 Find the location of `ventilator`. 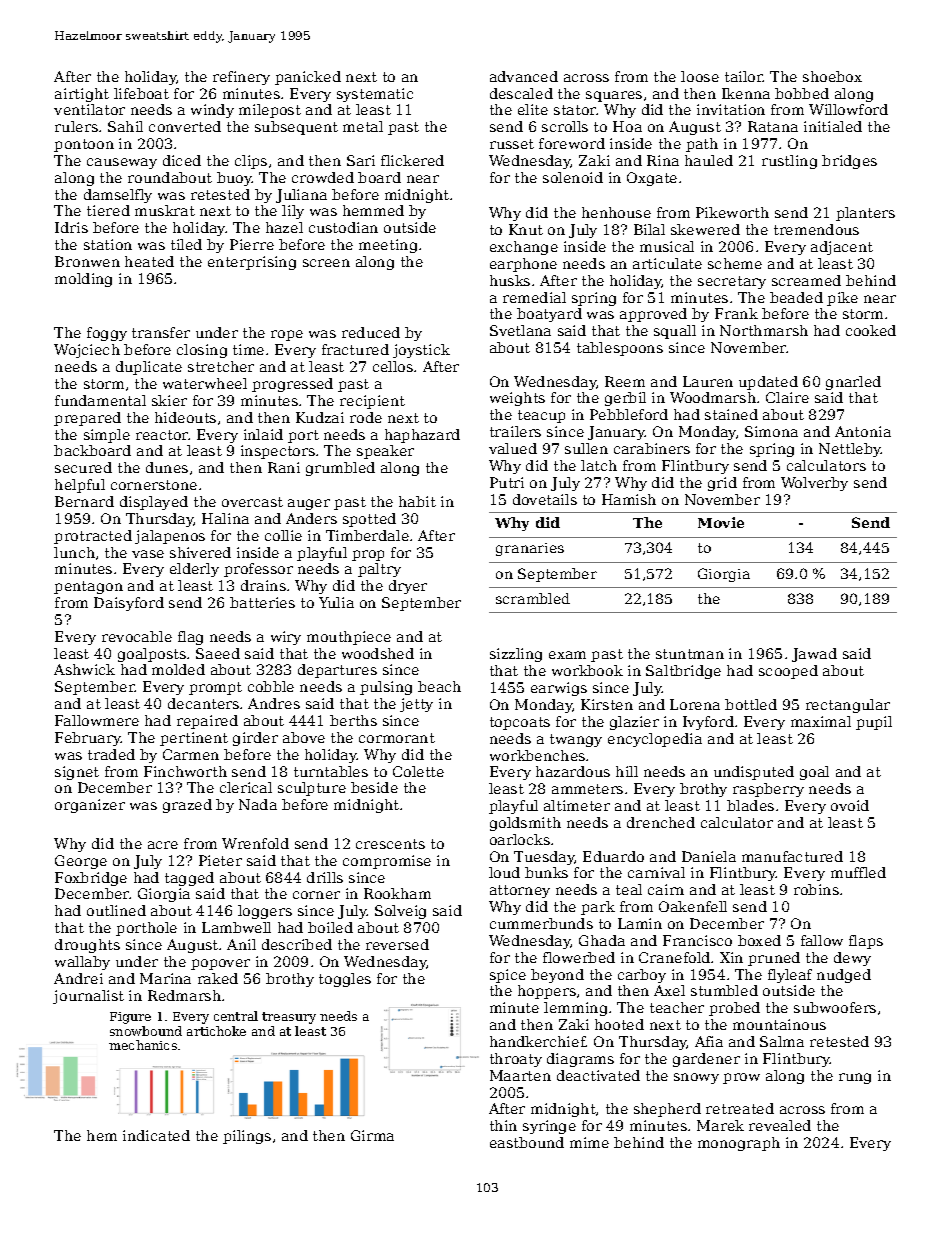

ventilator is located at coordinates (89, 109).
